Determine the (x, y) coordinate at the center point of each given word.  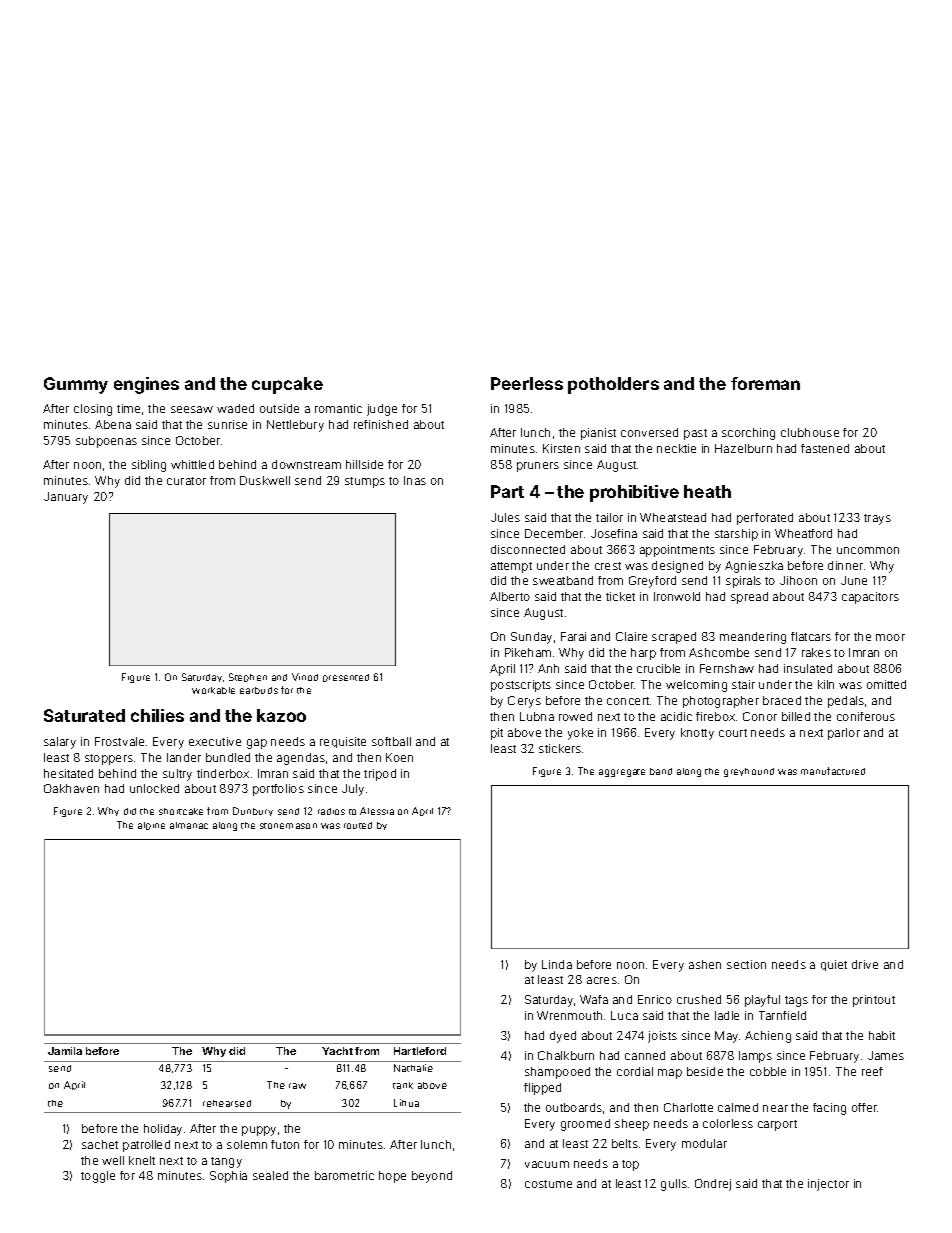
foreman (765, 383)
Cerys (524, 702)
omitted (886, 684)
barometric (344, 1175)
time (128, 408)
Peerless (527, 383)
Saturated (84, 715)
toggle (98, 1177)
